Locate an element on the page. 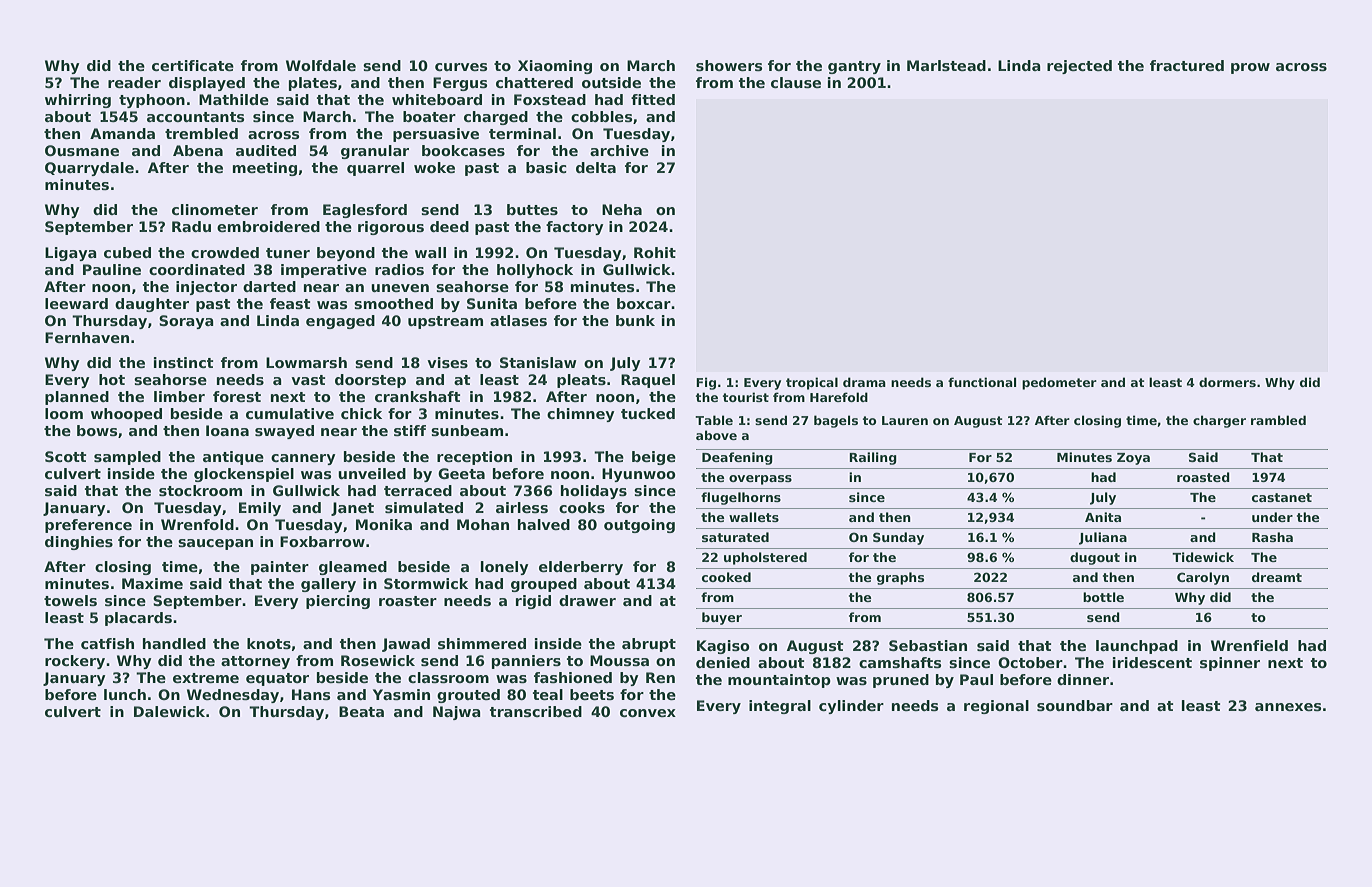  showers is located at coordinates (729, 65).
